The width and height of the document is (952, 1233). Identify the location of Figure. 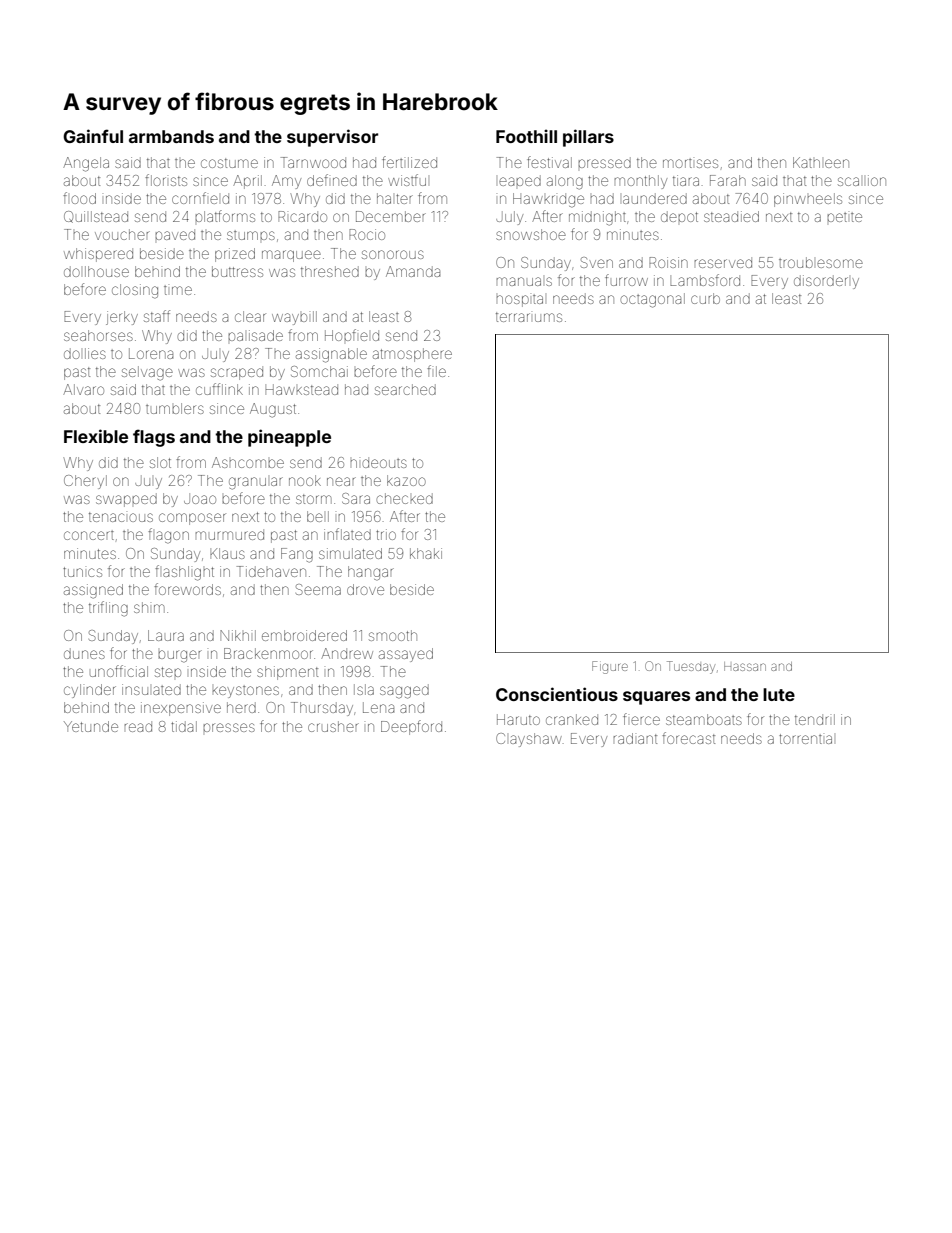
(610, 667).
